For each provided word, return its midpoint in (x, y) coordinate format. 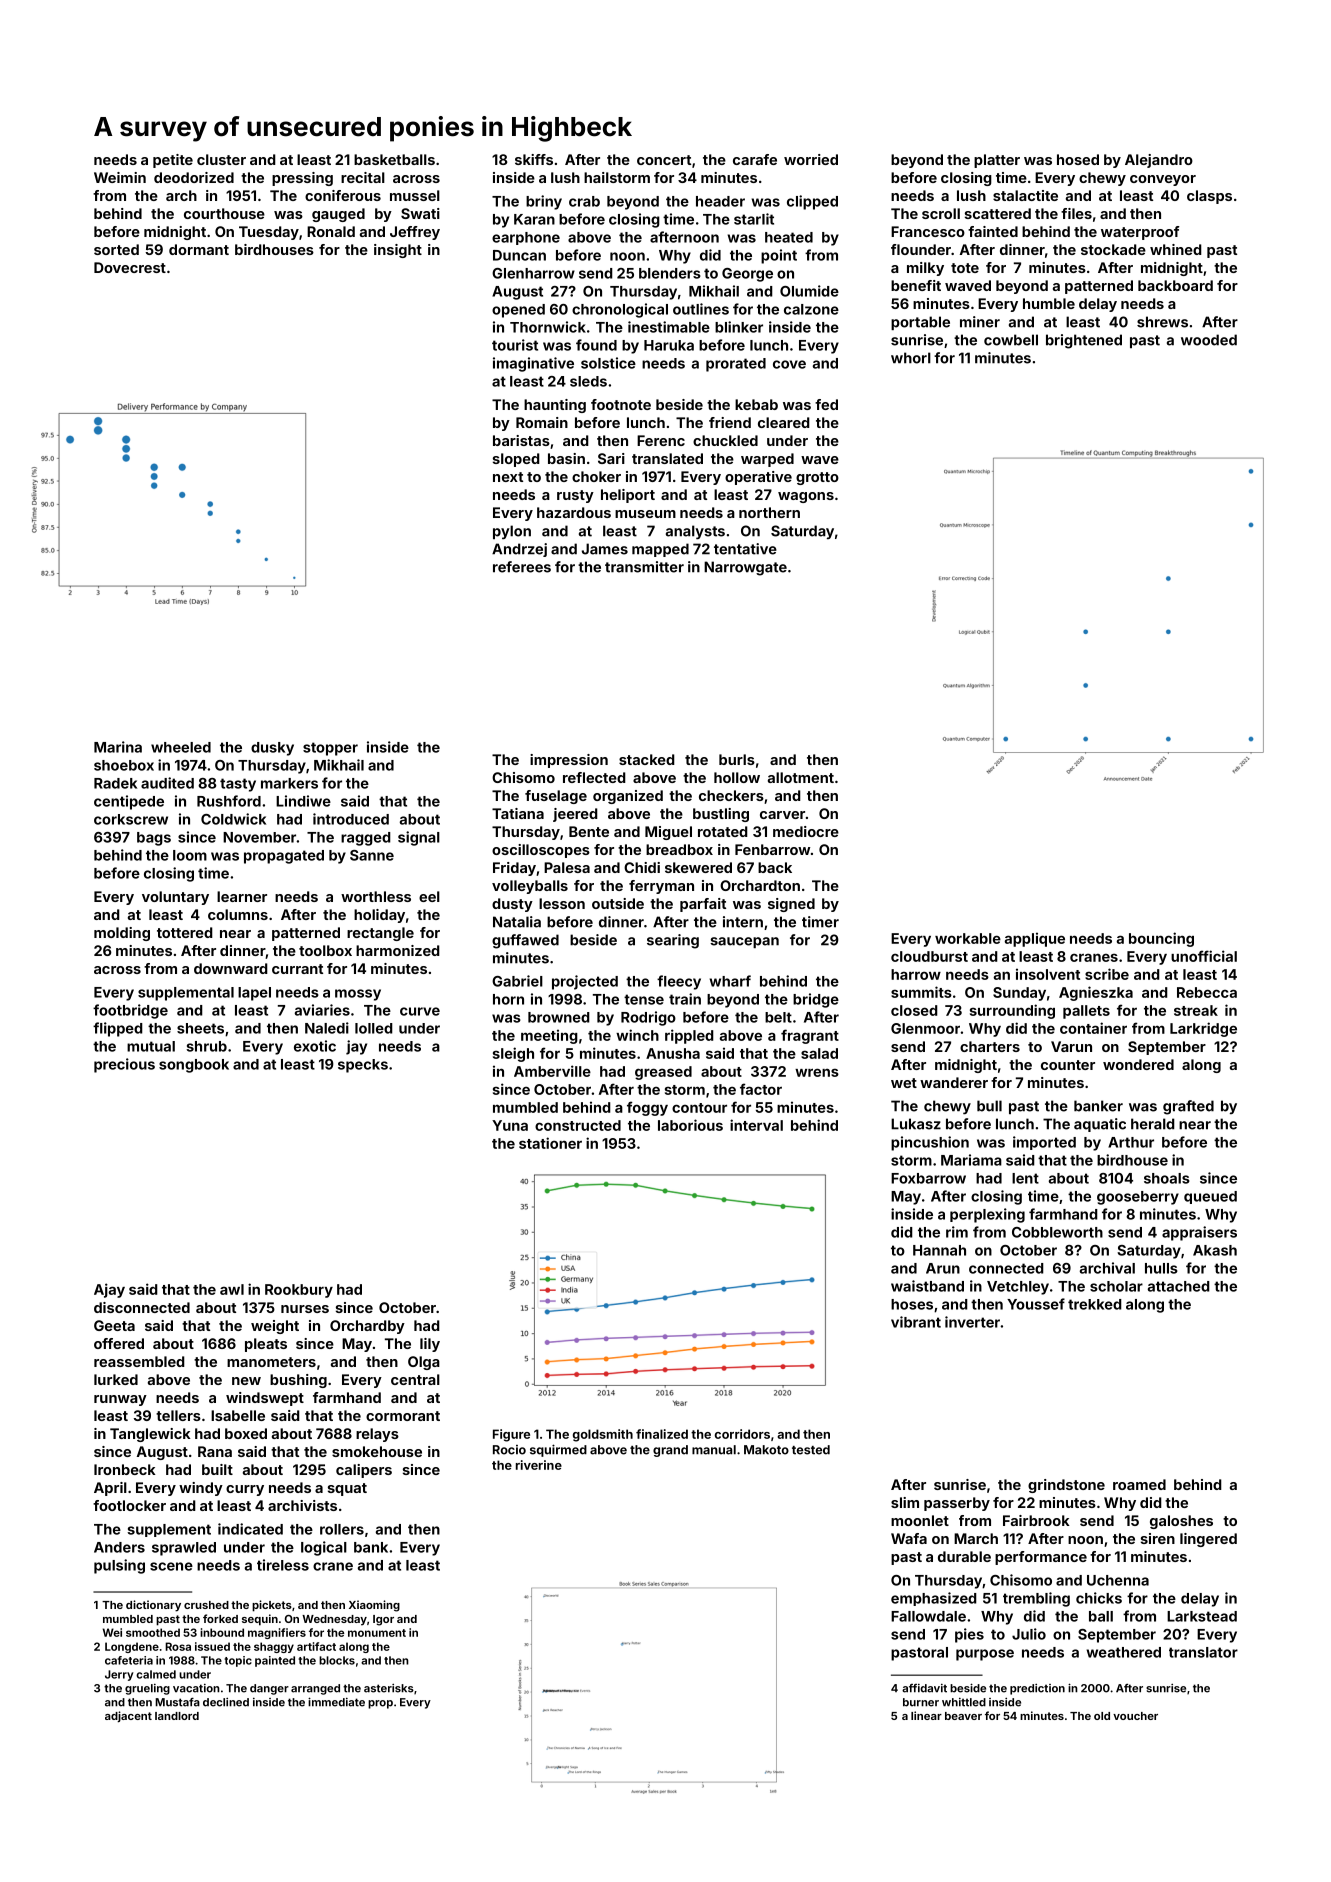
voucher (1135, 1716)
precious (124, 1065)
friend (730, 422)
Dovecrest (130, 267)
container (1093, 1028)
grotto (817, 478)
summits (921, 992)
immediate (336, 1702)
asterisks (389, 1688)
